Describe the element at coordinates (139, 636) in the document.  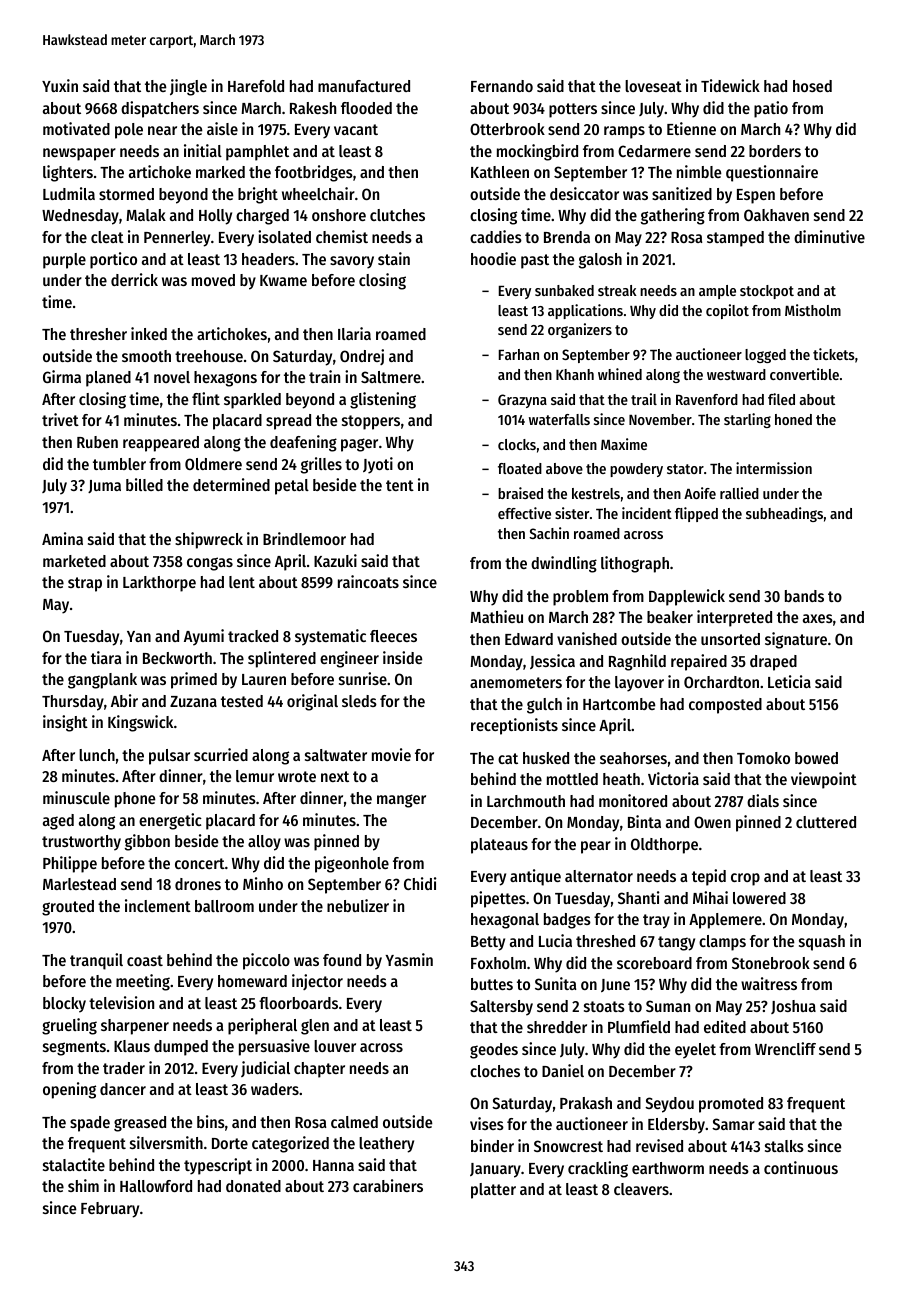
I see `Yan` at that location.
